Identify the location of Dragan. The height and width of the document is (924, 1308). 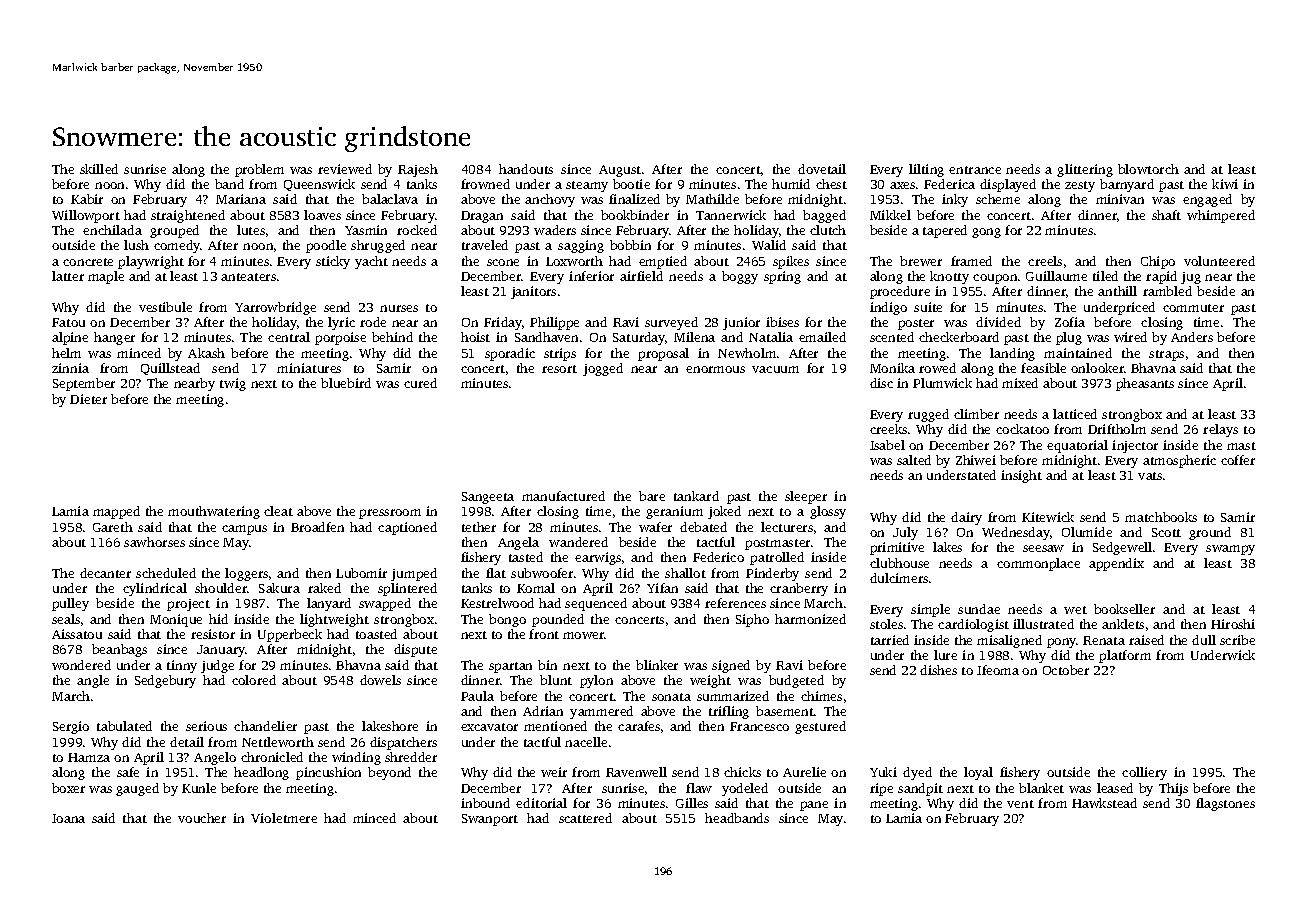
(482, 217).
